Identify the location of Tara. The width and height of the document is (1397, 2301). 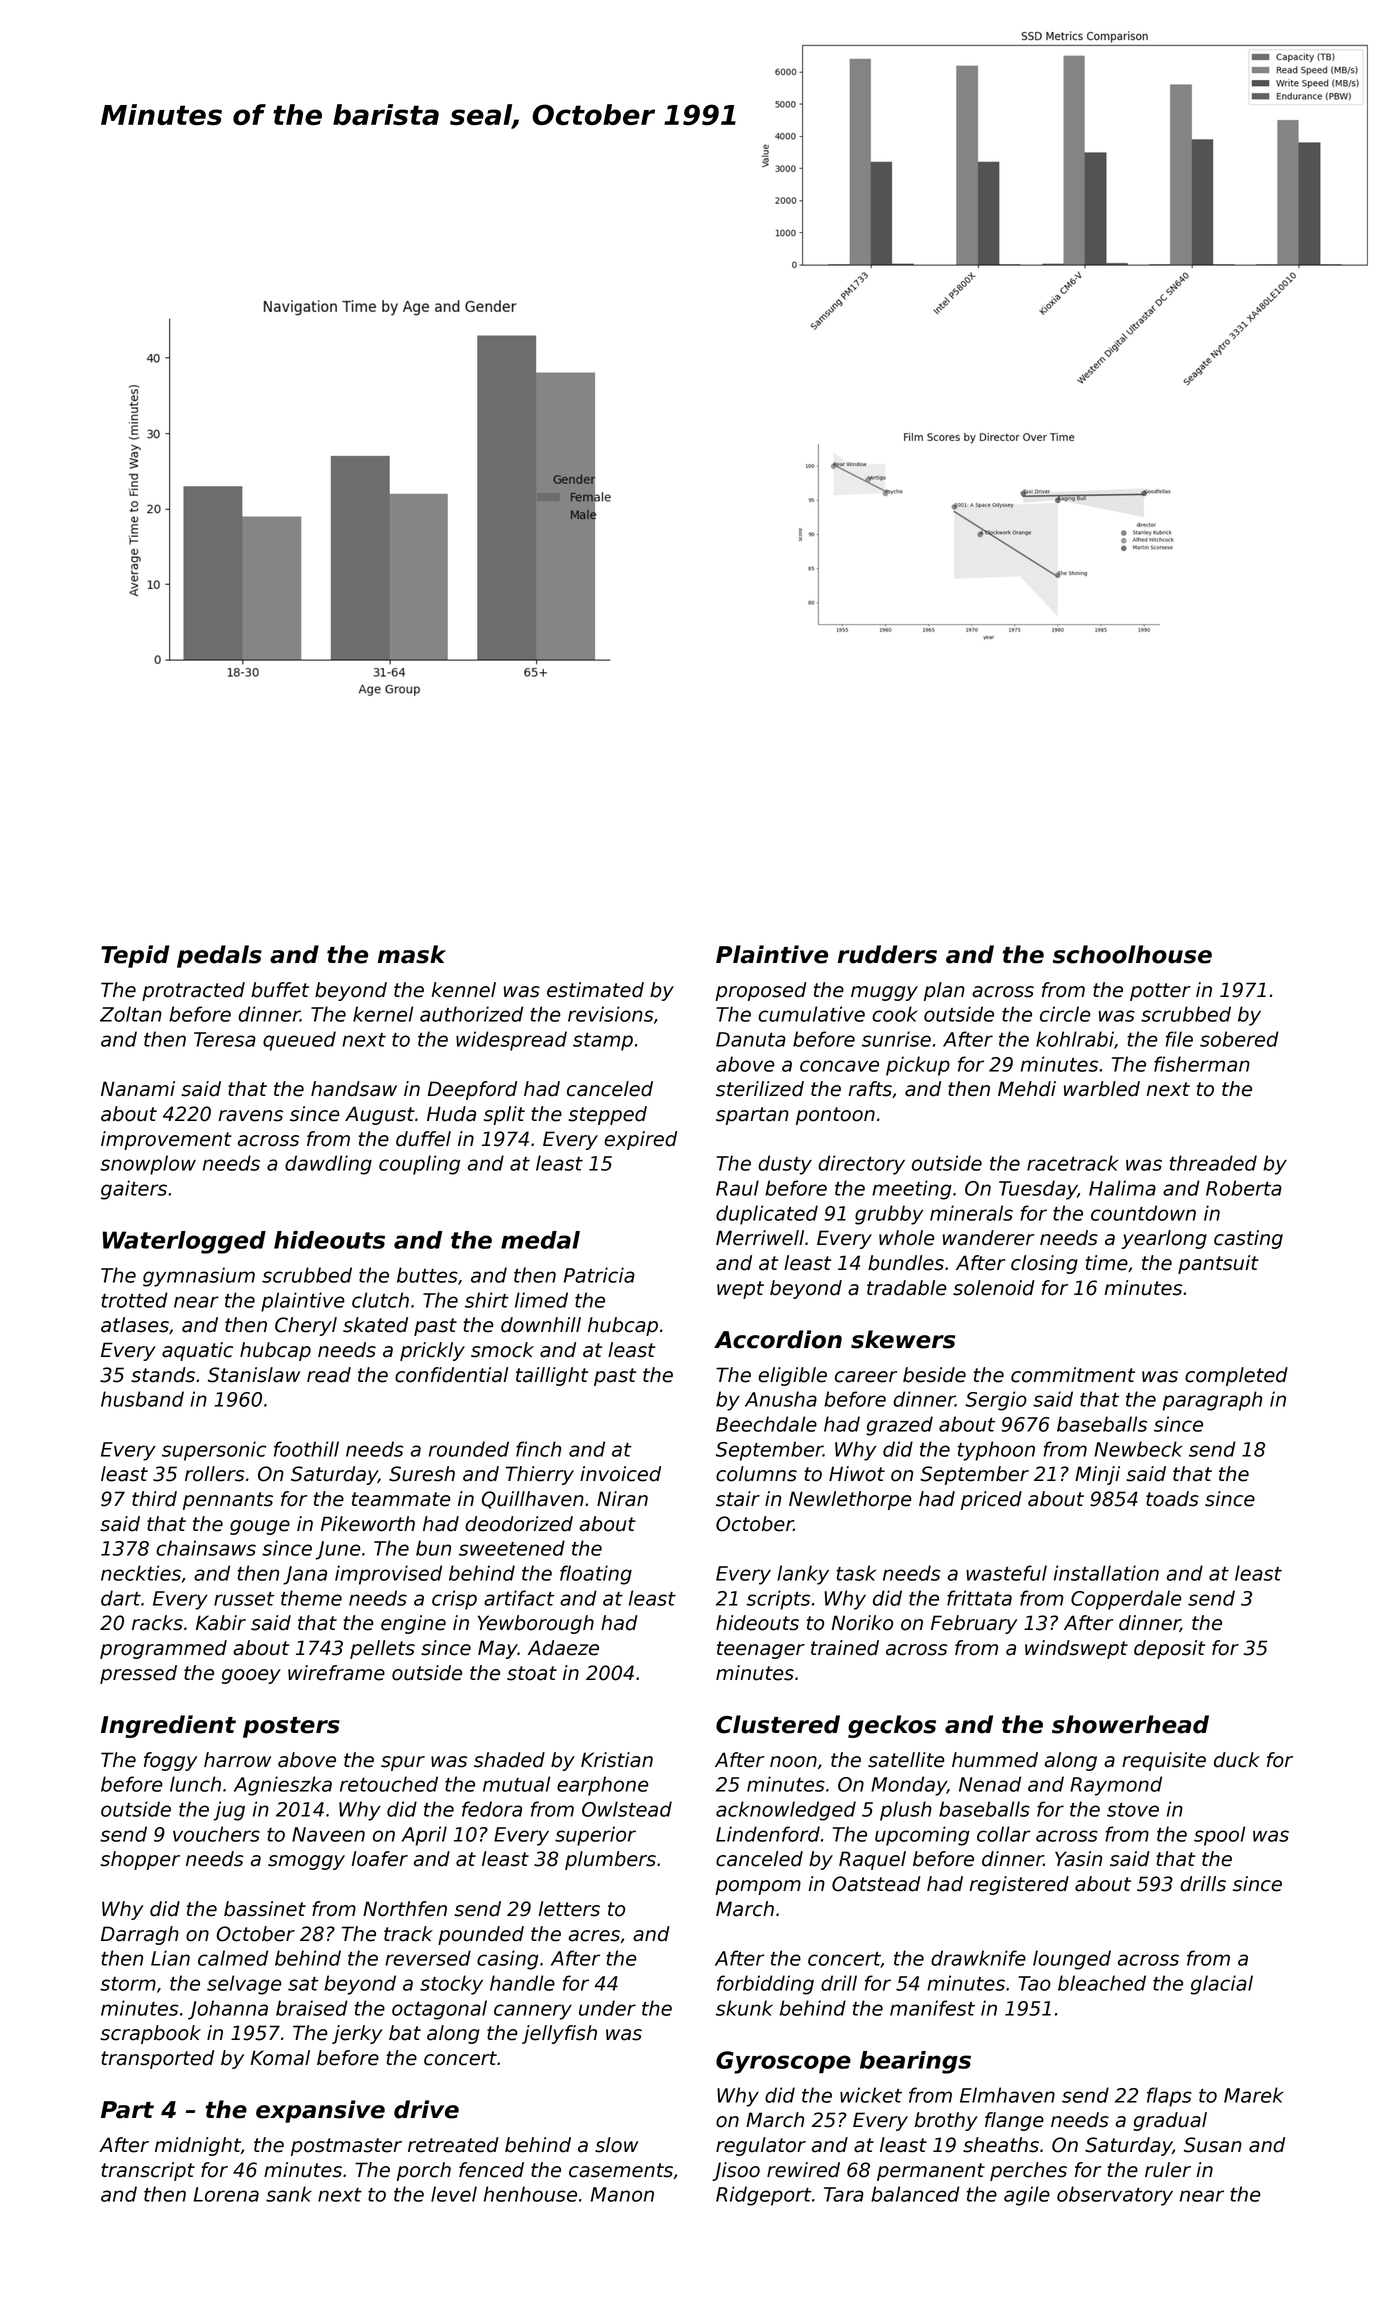
(844, 2194).
